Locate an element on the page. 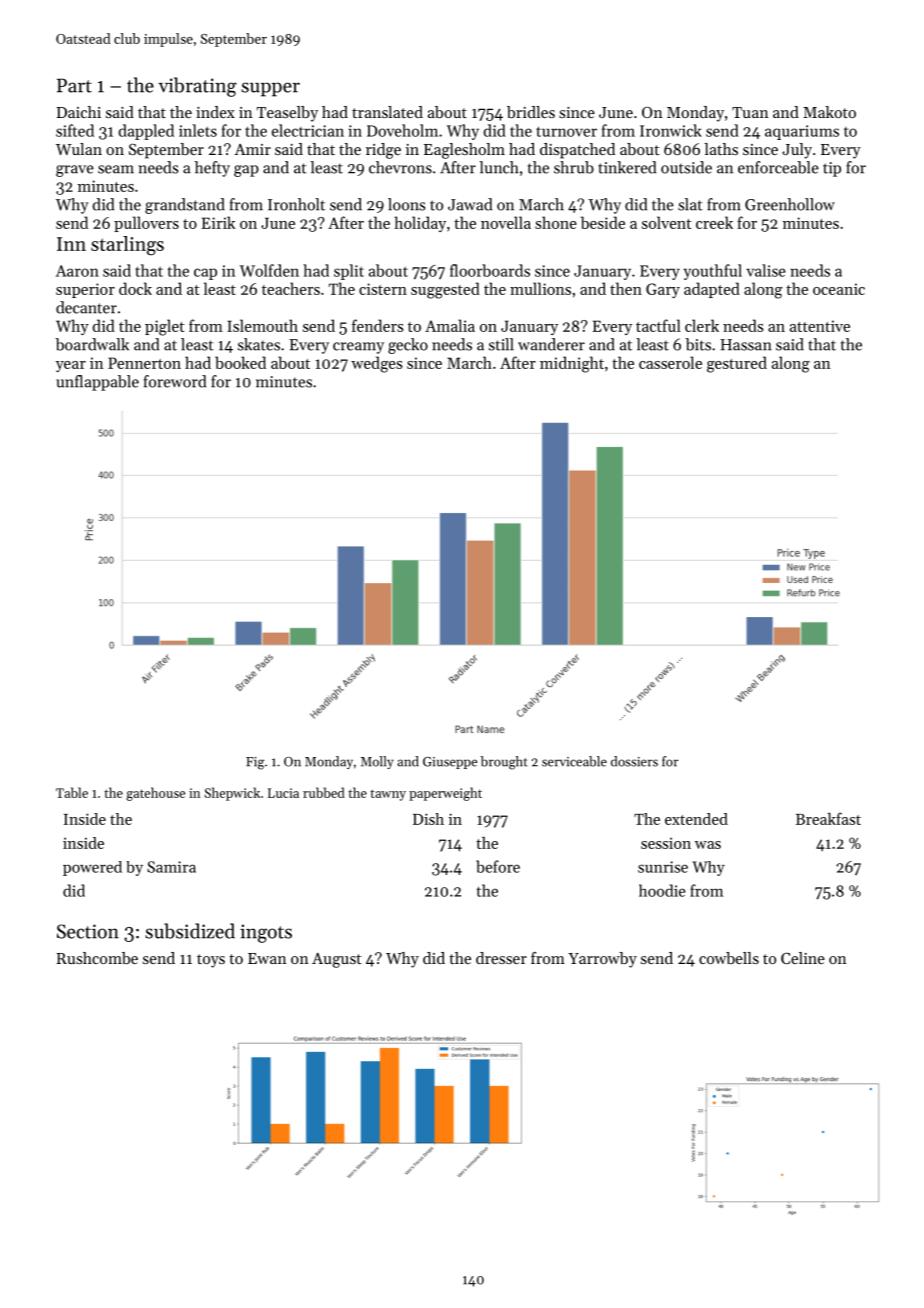  dossiers is located at coordinates (634, 761).
